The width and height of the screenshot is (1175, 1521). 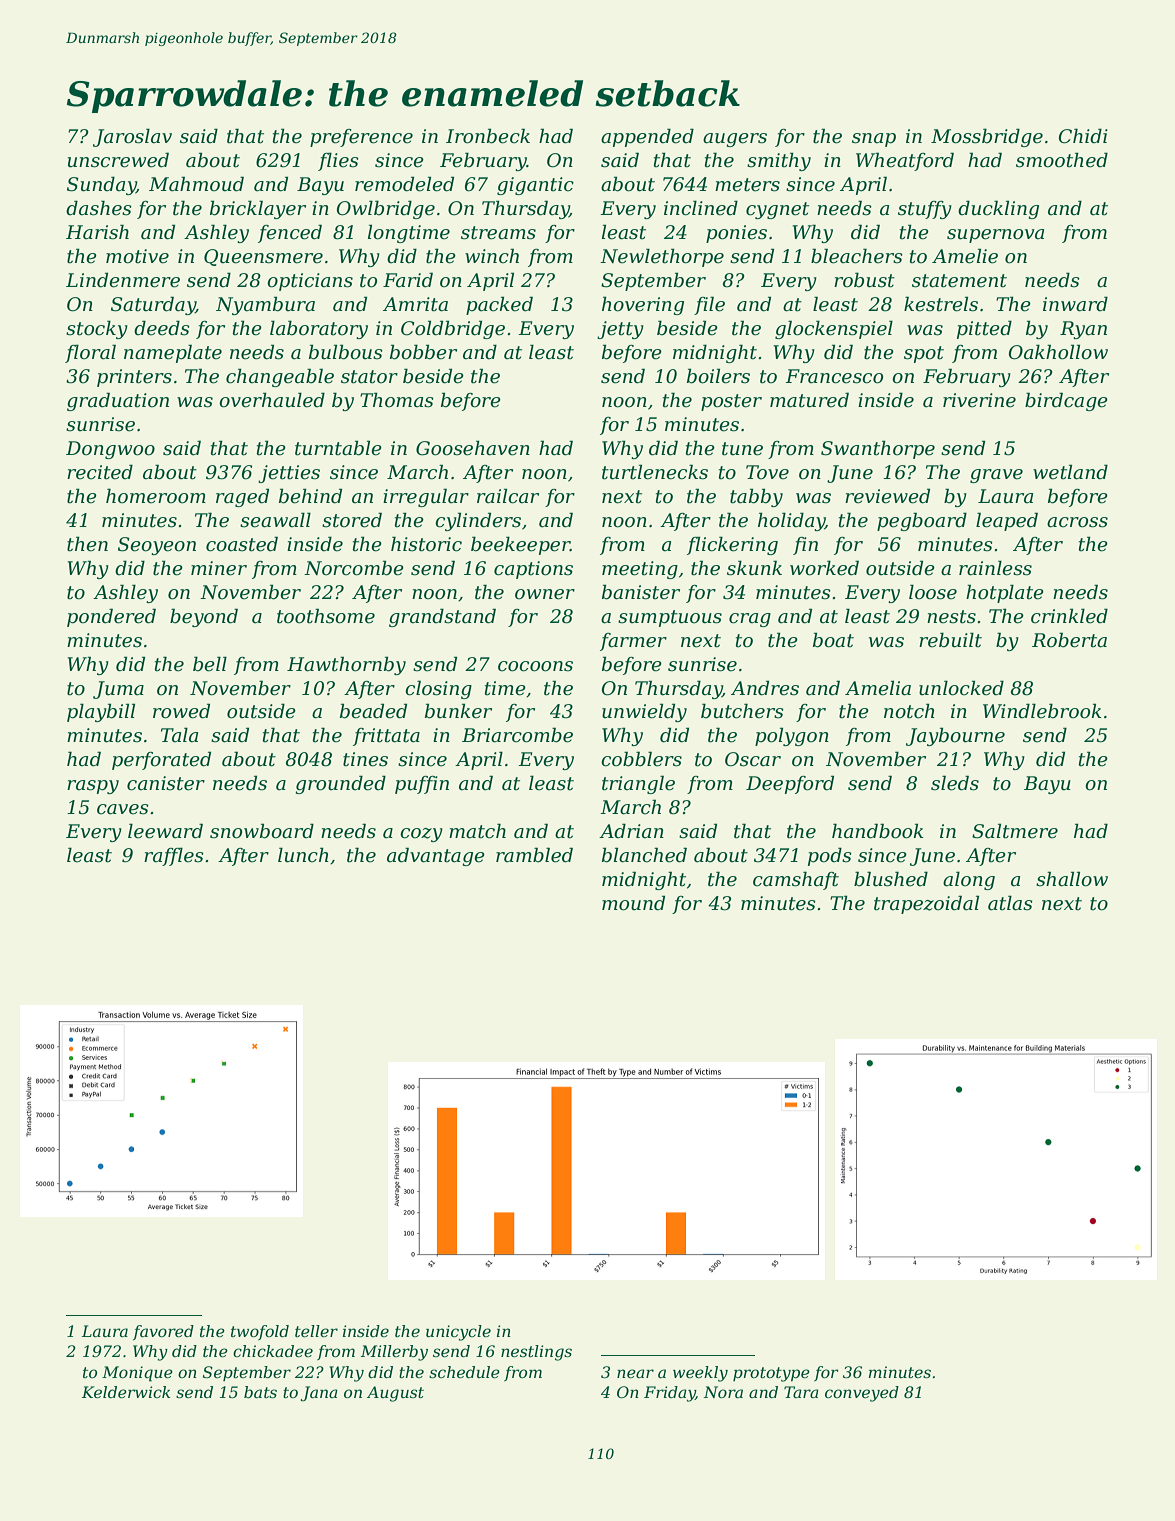 What do you see at coordinates (1069, 616) in the screenshot?
I see `crinkled` at bounding box center [1069, 616].
